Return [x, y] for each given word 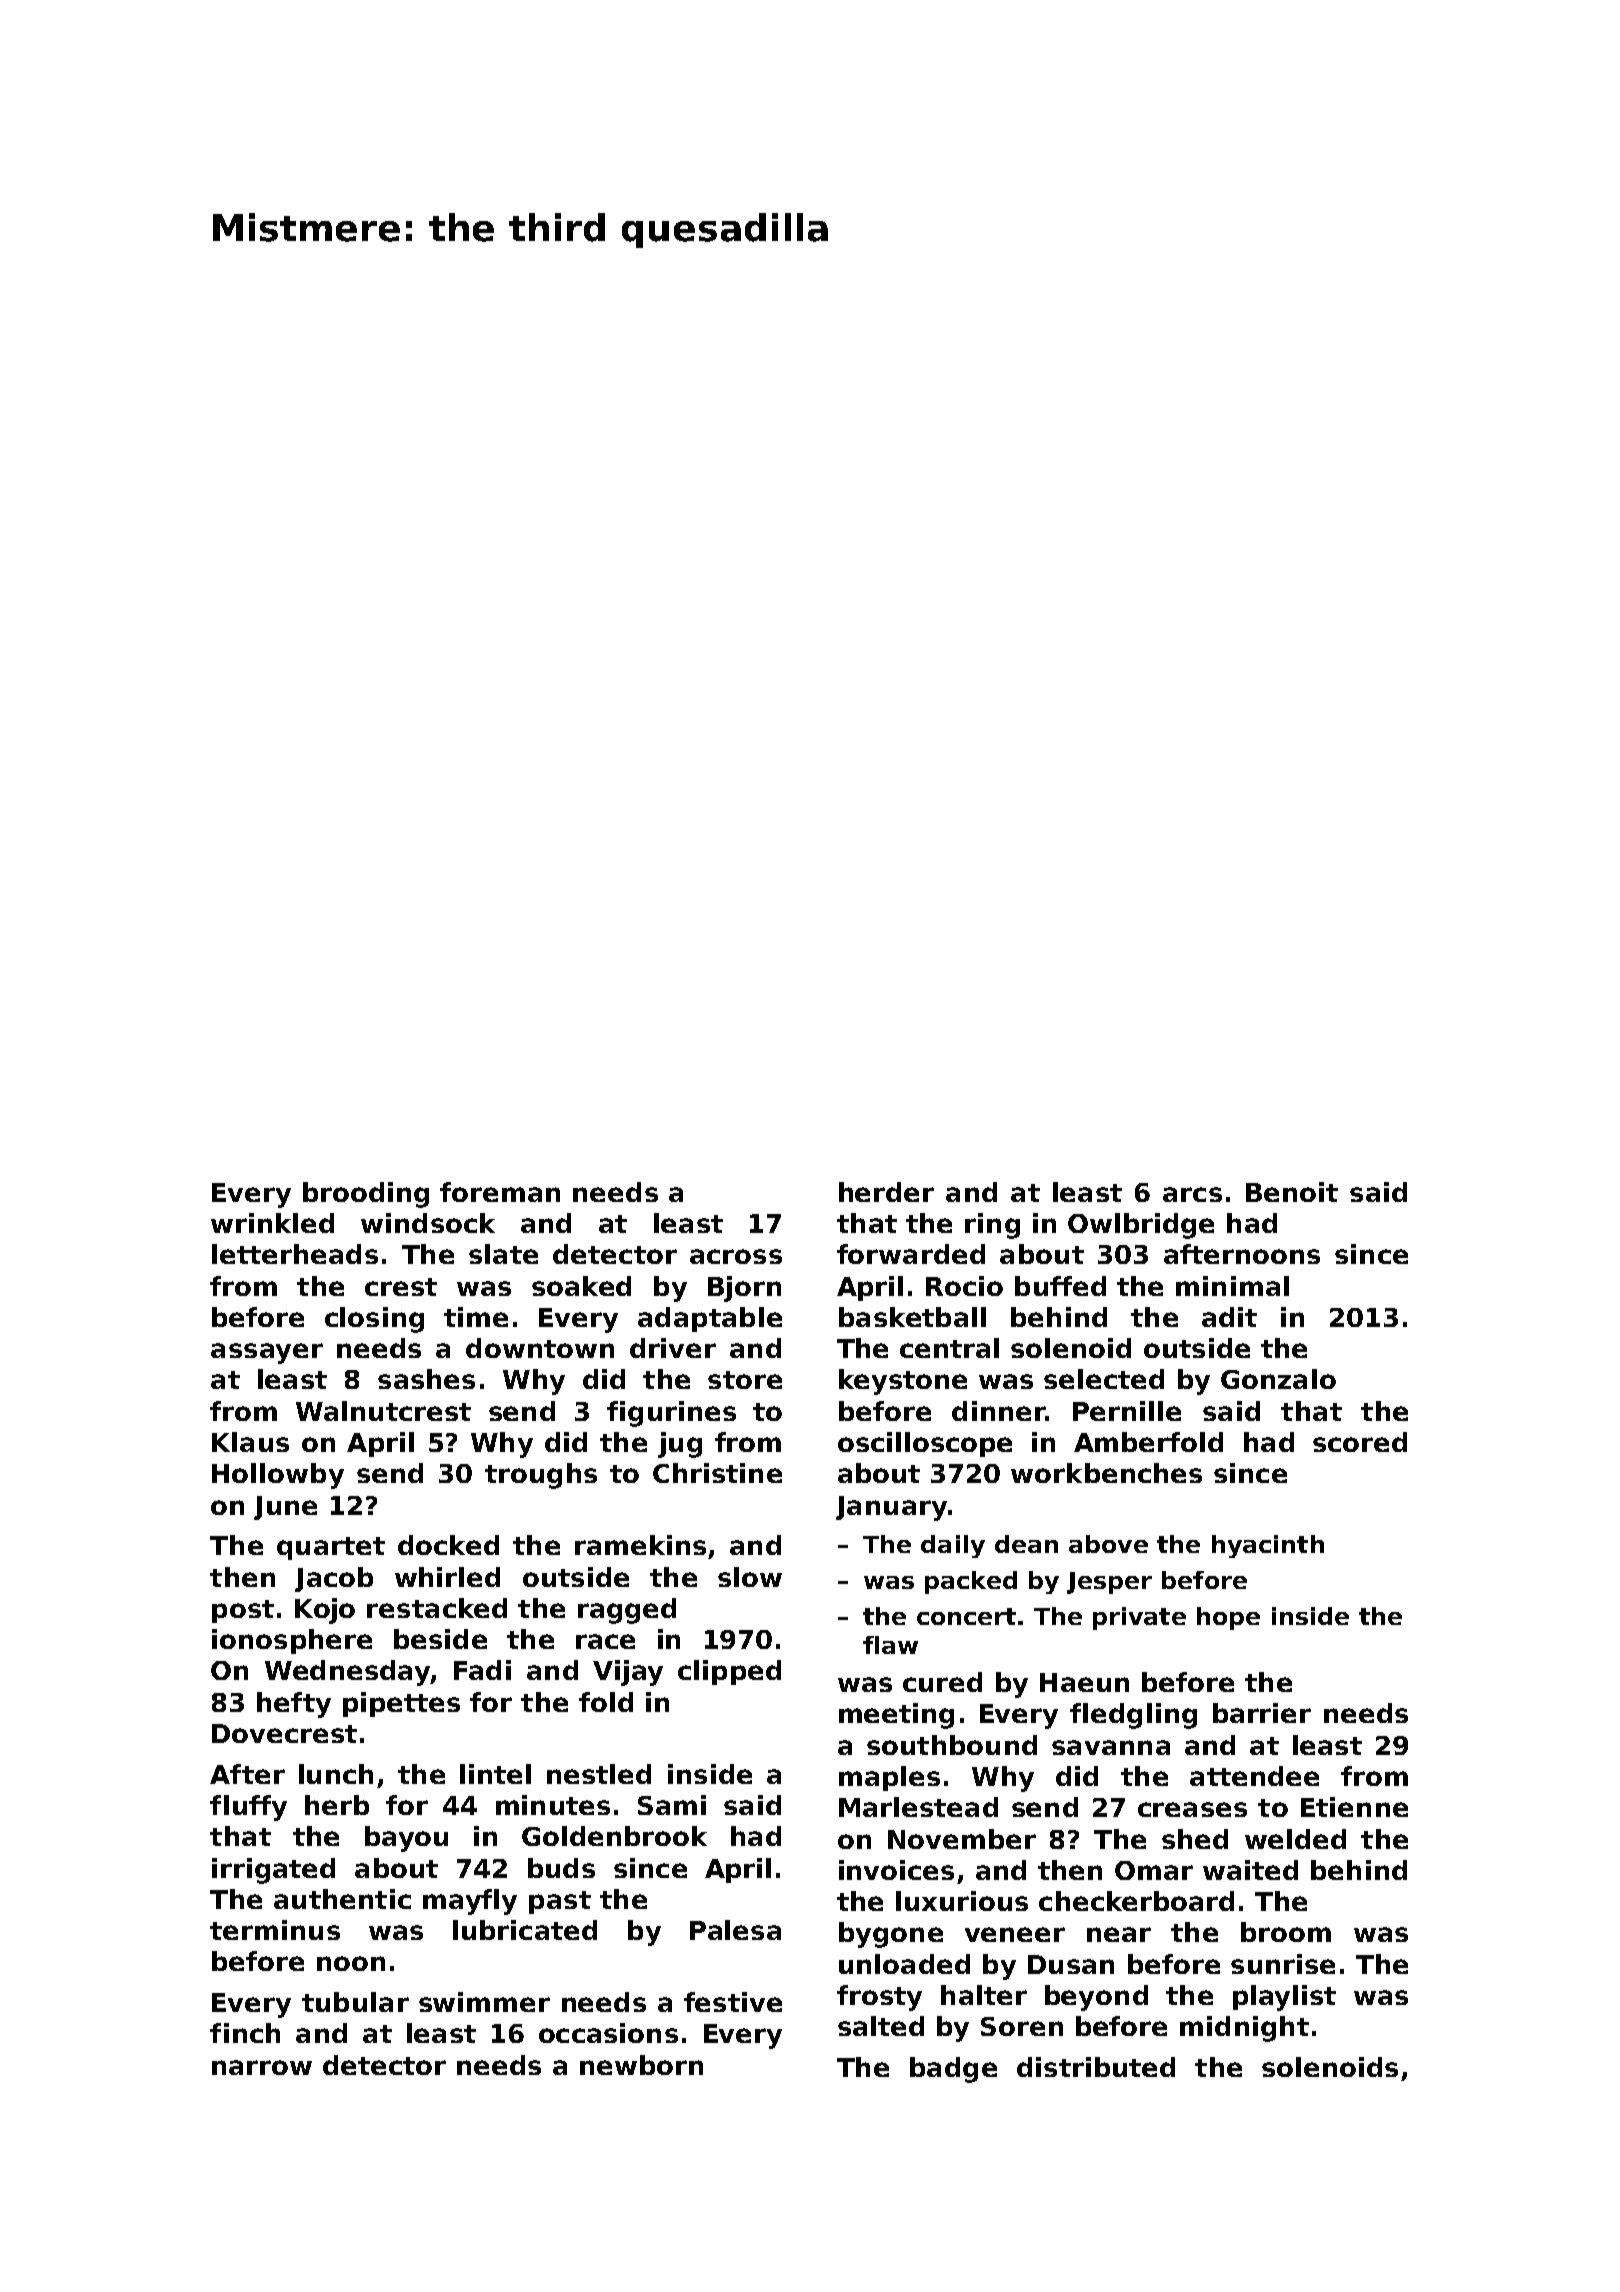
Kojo [325, 1611]
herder [886, 1192]
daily [953, 1546]
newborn [641, 2065]
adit [1229, 1317]
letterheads [295, 1254]
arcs [1192, 1194]
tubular [355, 2002]
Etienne [1354, 1807]
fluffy [248, 1808]
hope [1228, 1618]
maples [889, 1778]
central [949, 1348]
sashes [426, 1379]
